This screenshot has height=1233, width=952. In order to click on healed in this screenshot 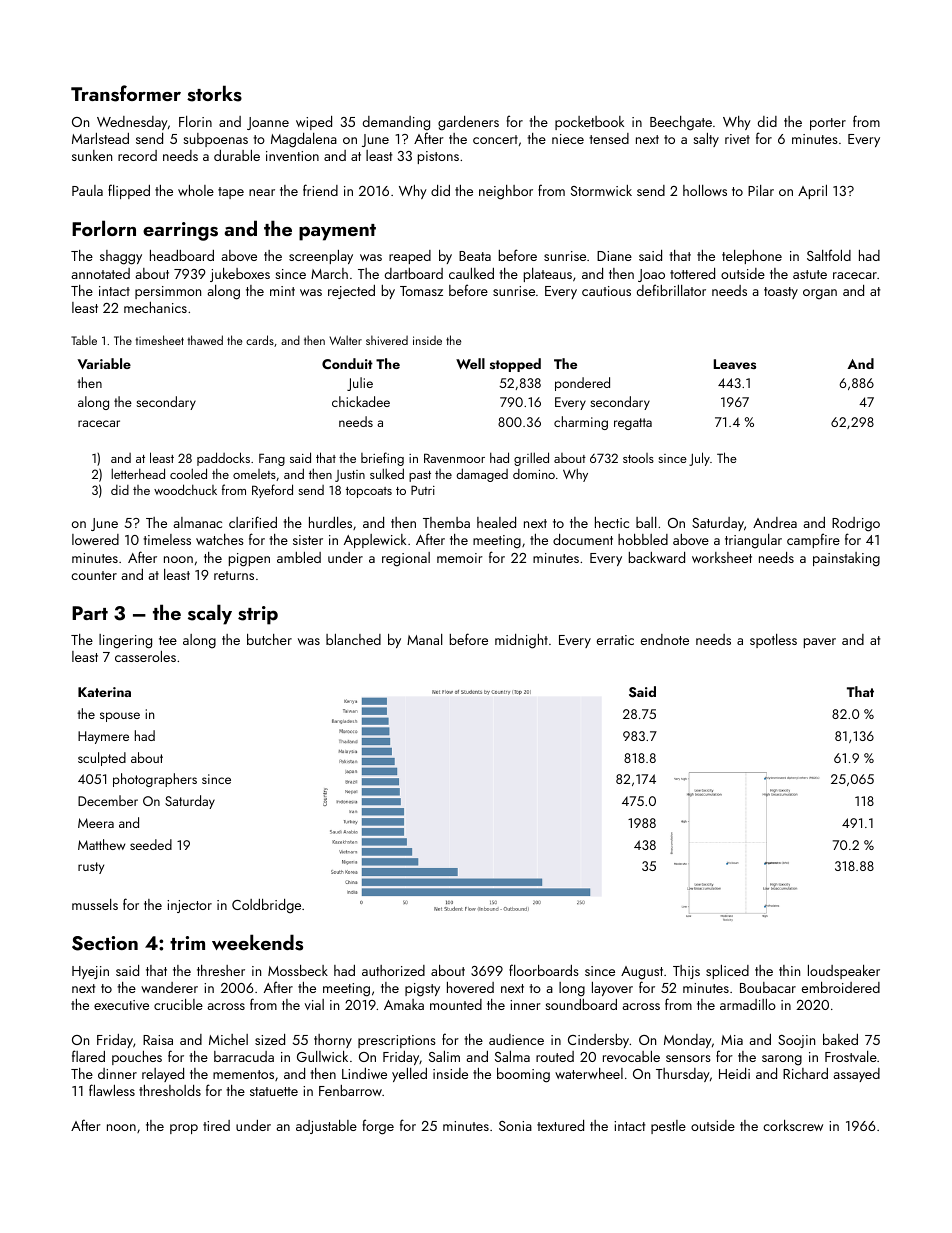, I will do `click(496, 522)`.
